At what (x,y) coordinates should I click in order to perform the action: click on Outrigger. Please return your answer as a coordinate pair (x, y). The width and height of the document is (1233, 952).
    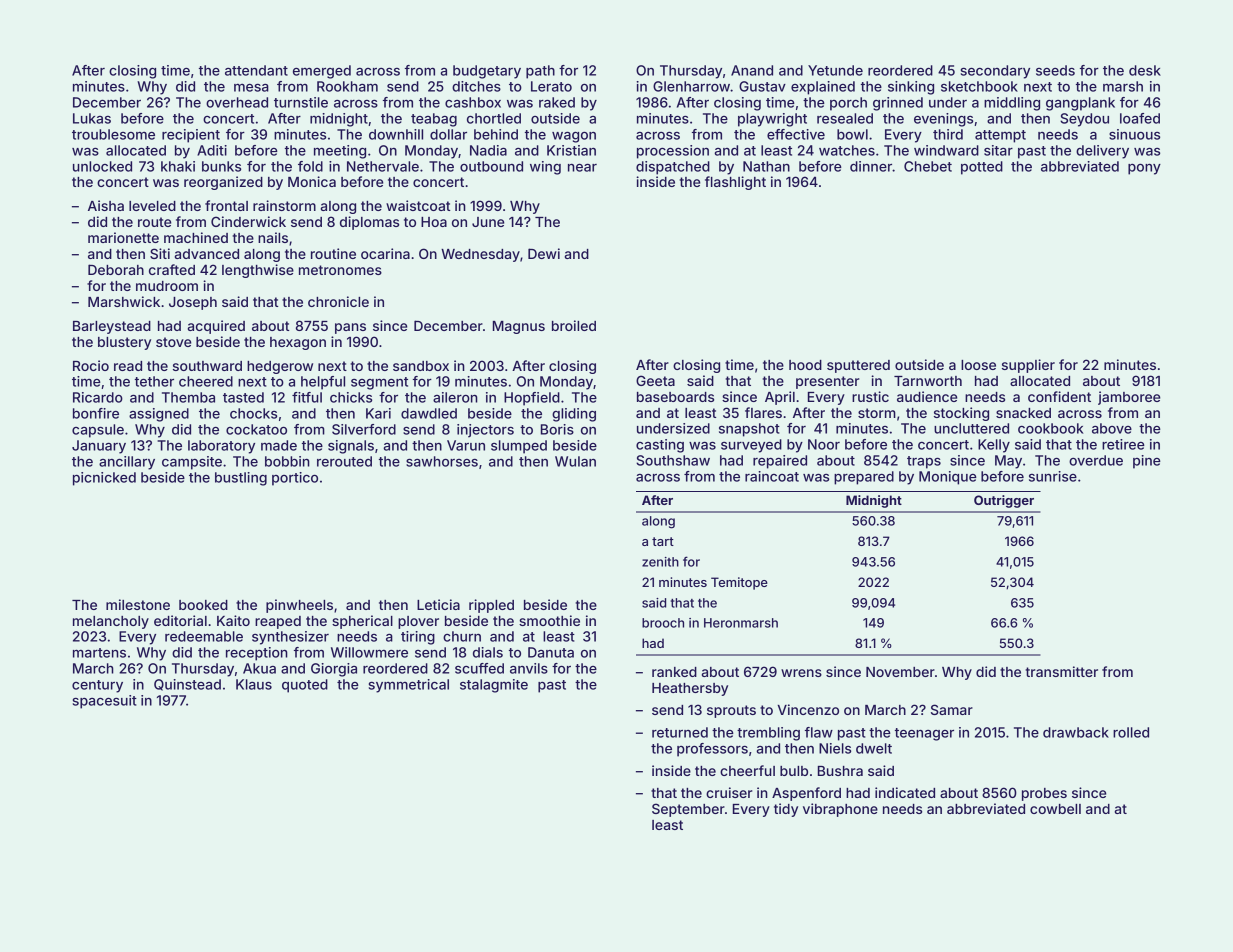
    Looking at the image, I should click on (1004, 501).
